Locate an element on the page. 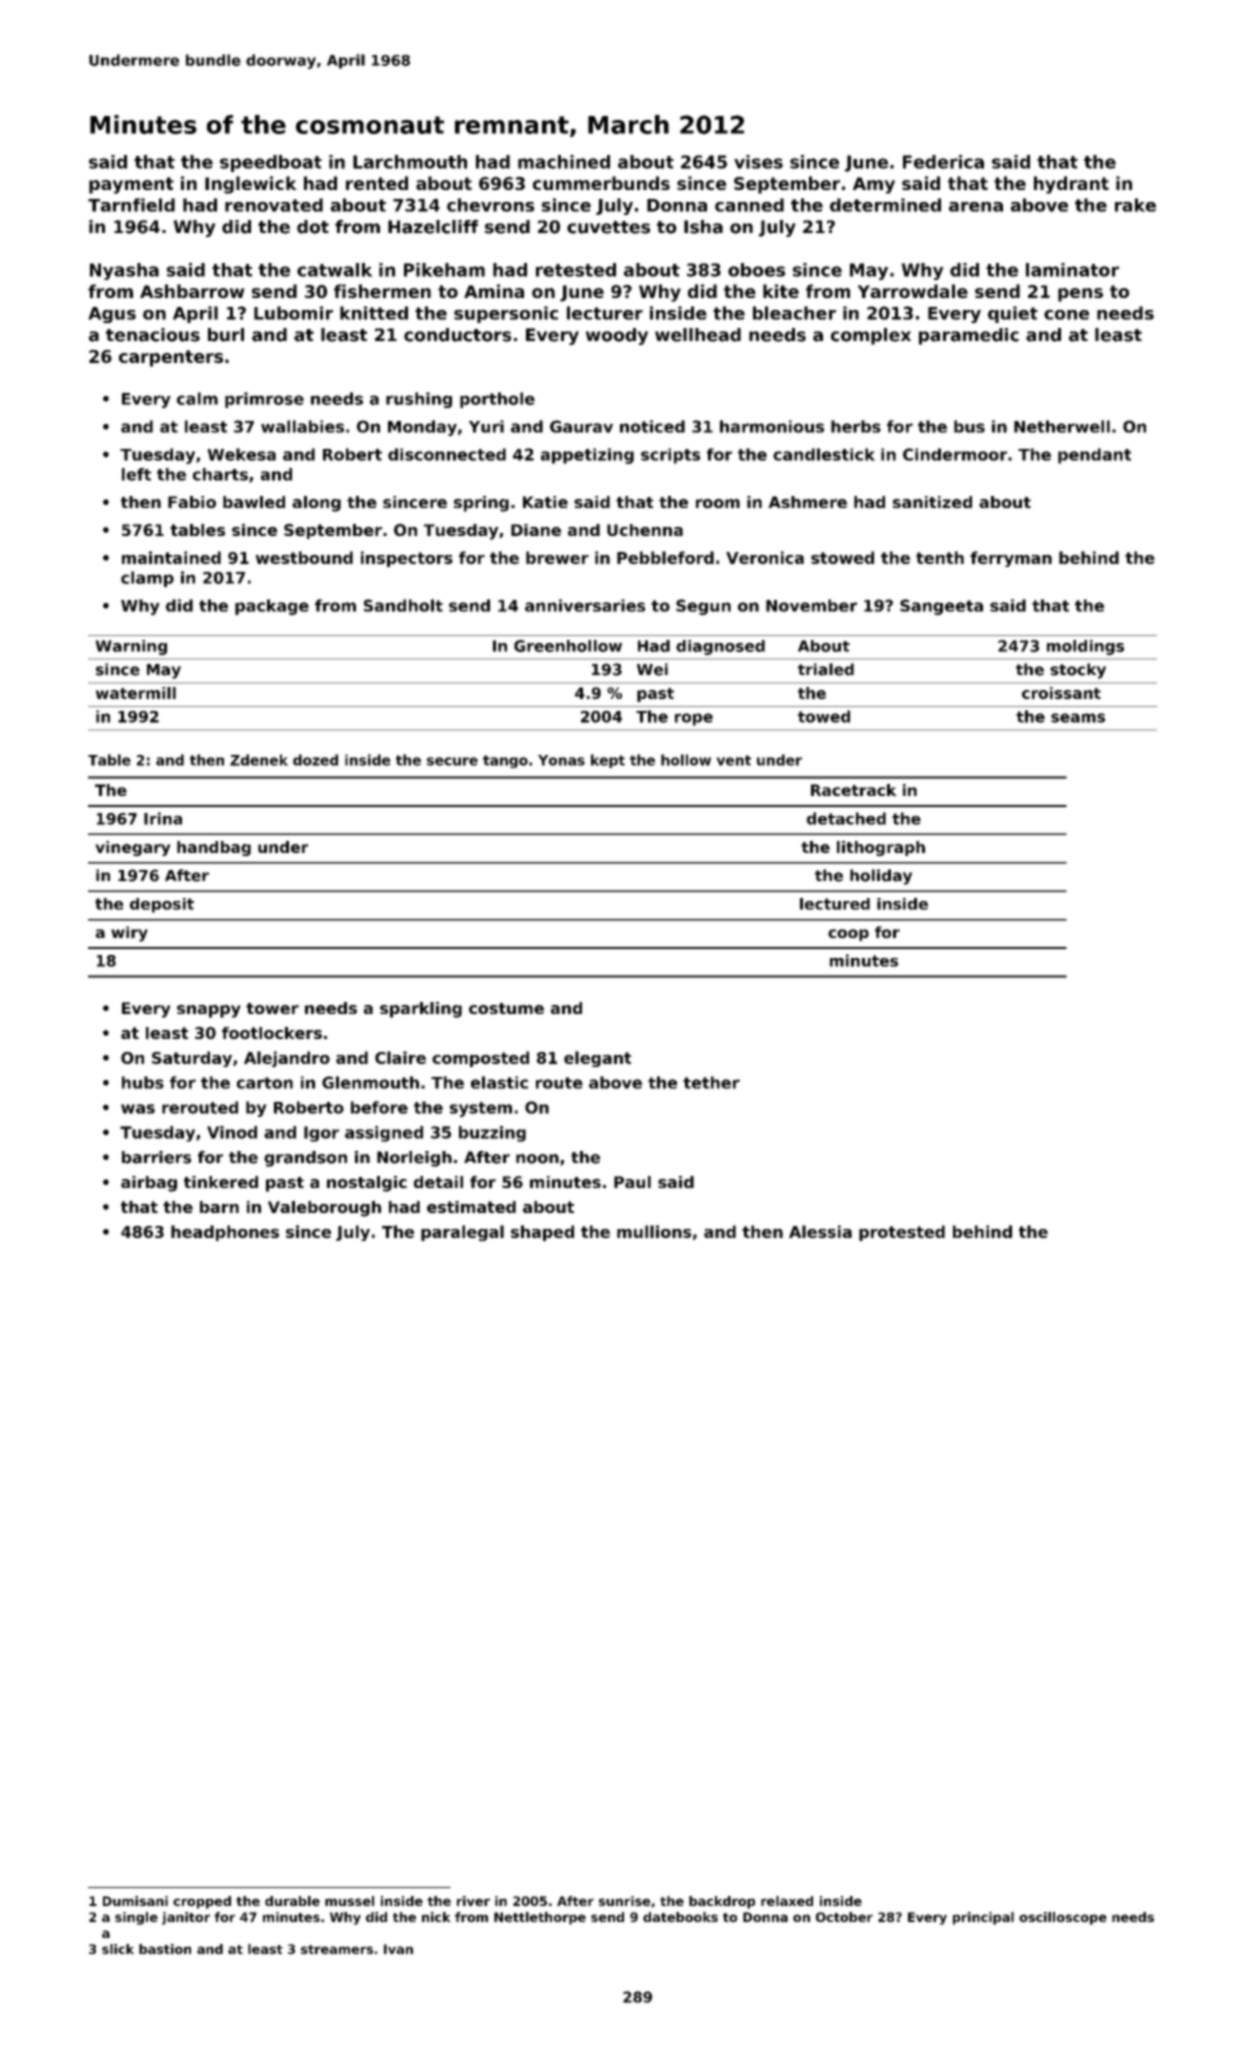 Image resolution: width=1245 pixels, height=2051 pixels. barn is located at coordinates (219, 1207).
